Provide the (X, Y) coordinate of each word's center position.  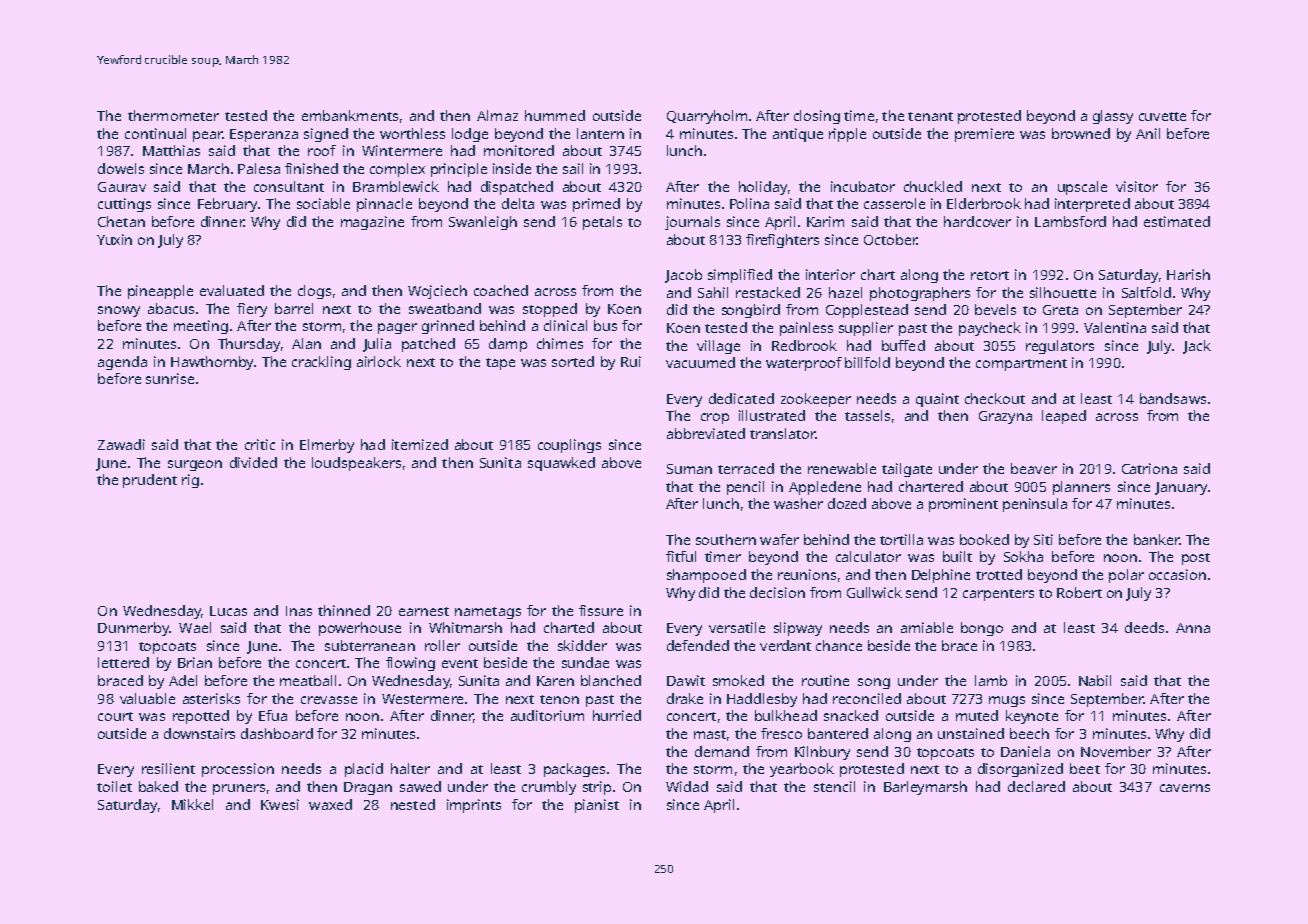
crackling (321, 363)
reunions (807, 574)
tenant (930, 116)
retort (990, 275)
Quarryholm (707, 117)
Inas (299, 611)
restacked (768, 292)
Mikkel (192, 804)
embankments (350, 115)
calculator (868, 556)
